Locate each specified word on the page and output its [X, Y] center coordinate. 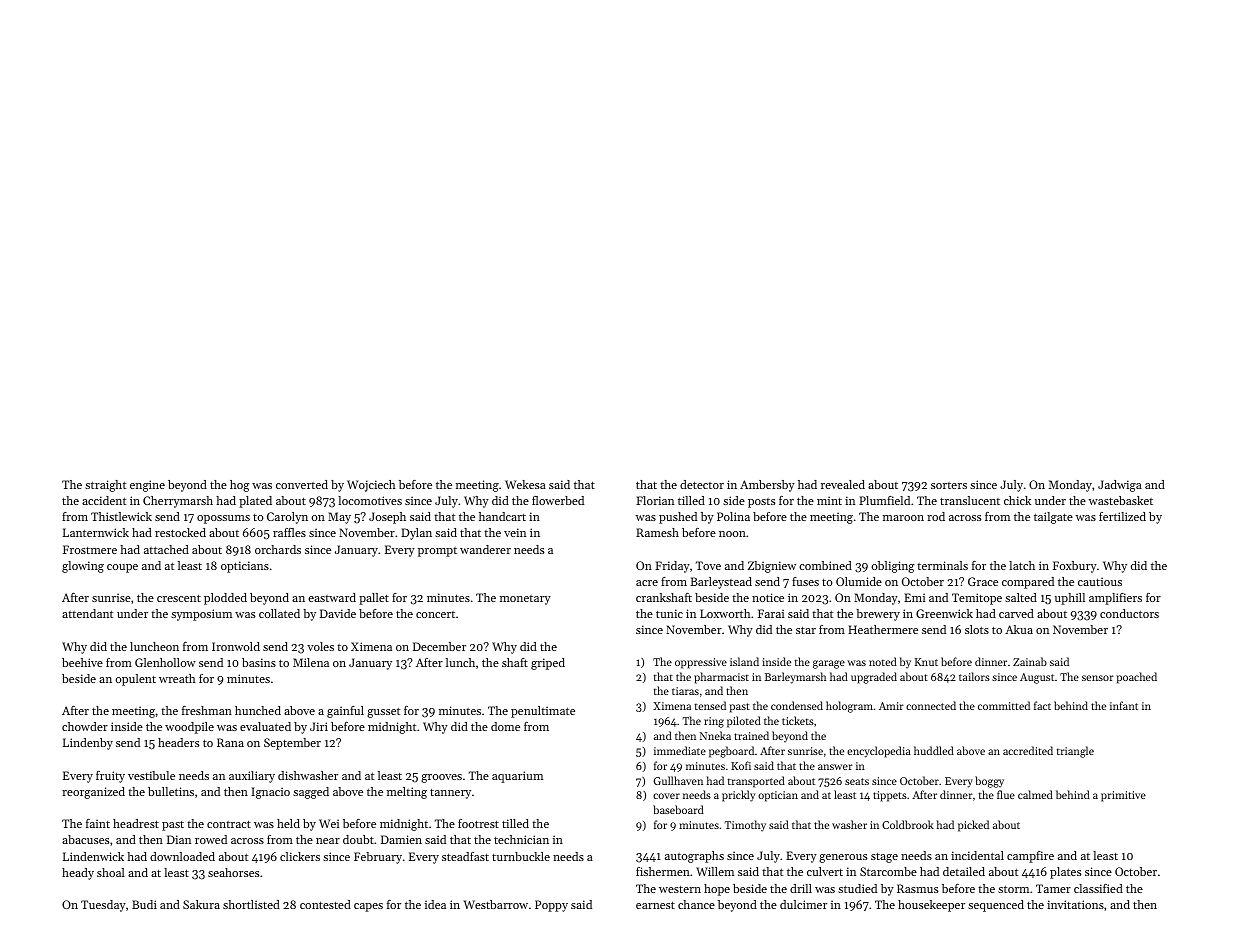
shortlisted [251, 904]
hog [240, 486]
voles [320, 646]
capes [368, 907]
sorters [949, 485]
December [439, 646]
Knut [926, 662]
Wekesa [525, 484]
